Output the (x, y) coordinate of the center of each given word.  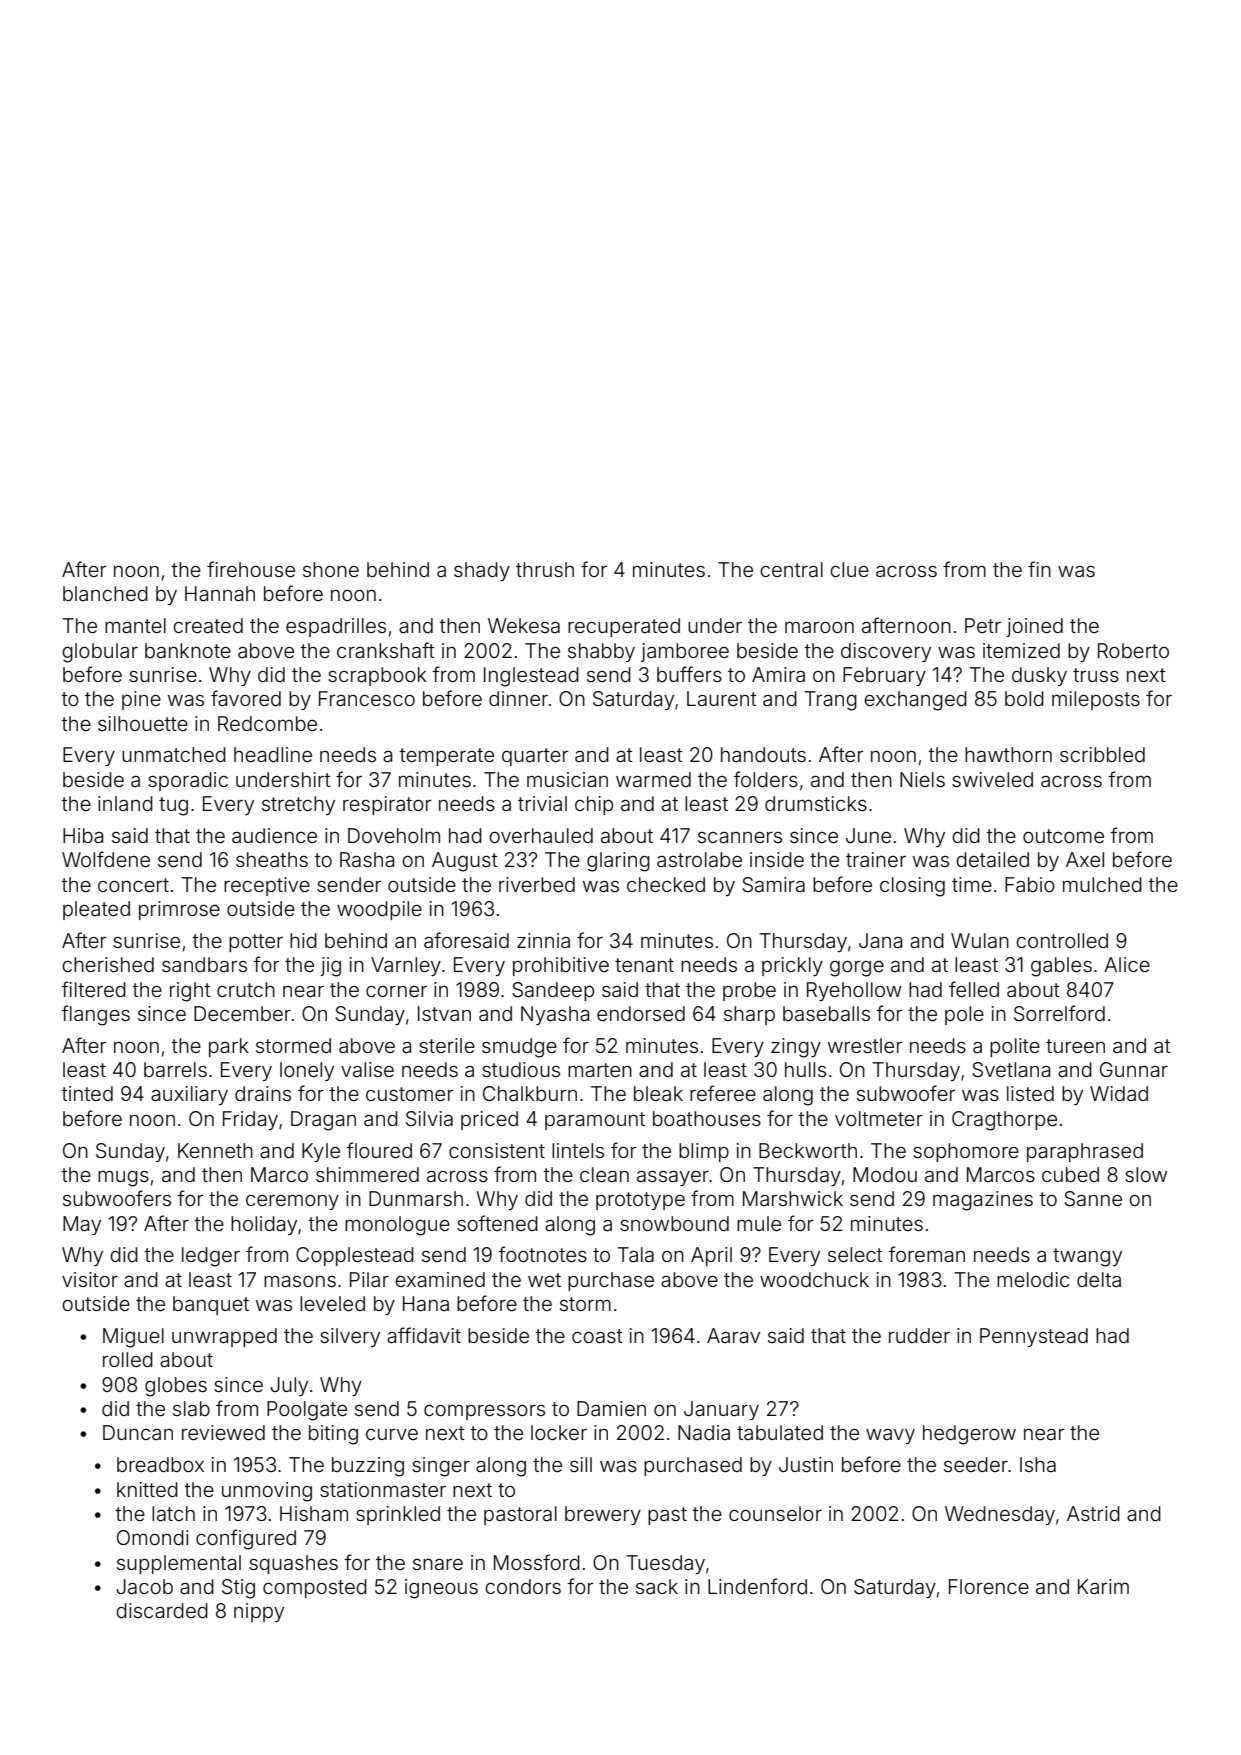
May (82, 1225)
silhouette (143, 723)
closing (912, 887)
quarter (535, 757)
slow (1146, 1174)
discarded (162, 1610)
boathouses (707, 1118)
